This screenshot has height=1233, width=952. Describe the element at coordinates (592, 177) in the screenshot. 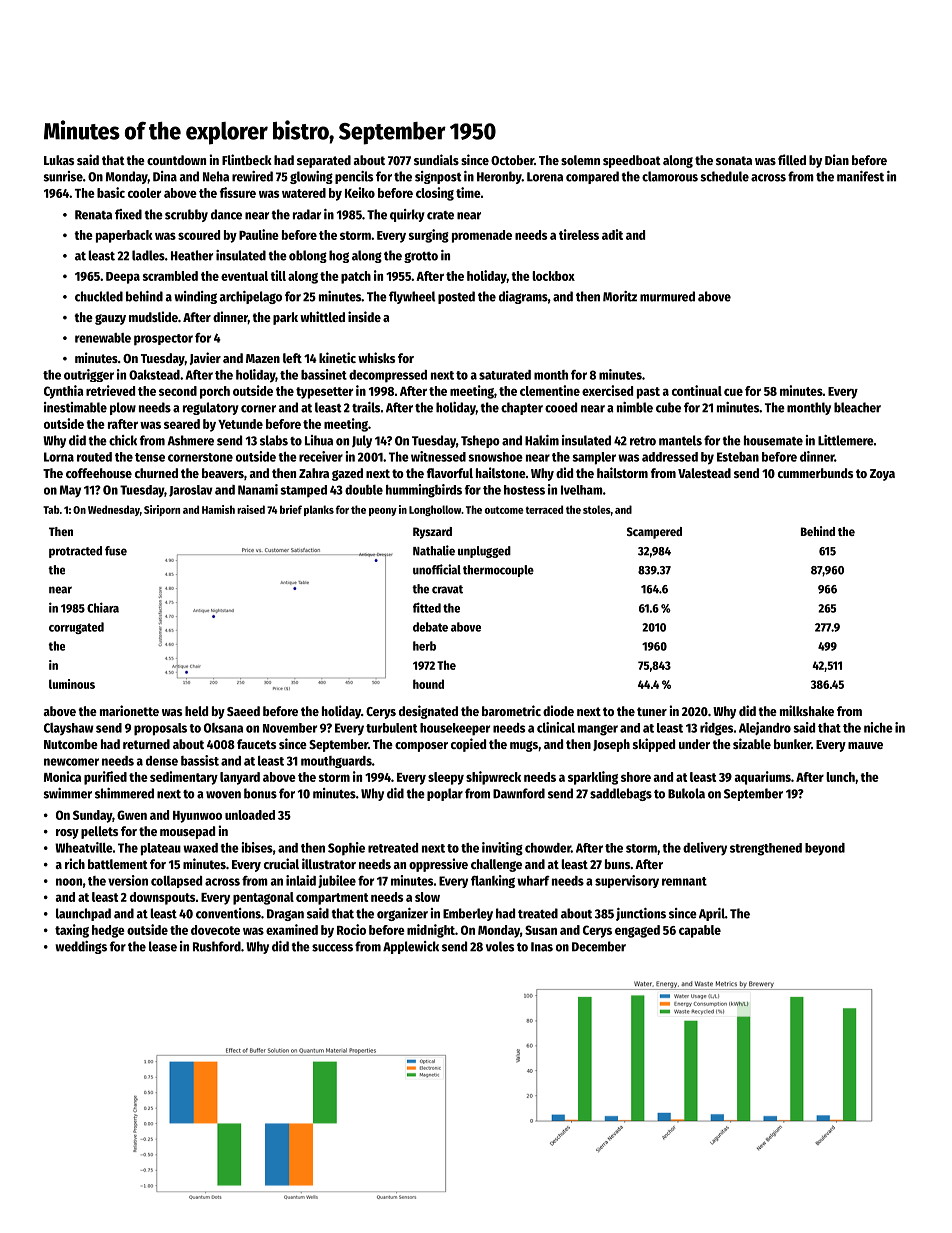

I see `compared` at that location.
